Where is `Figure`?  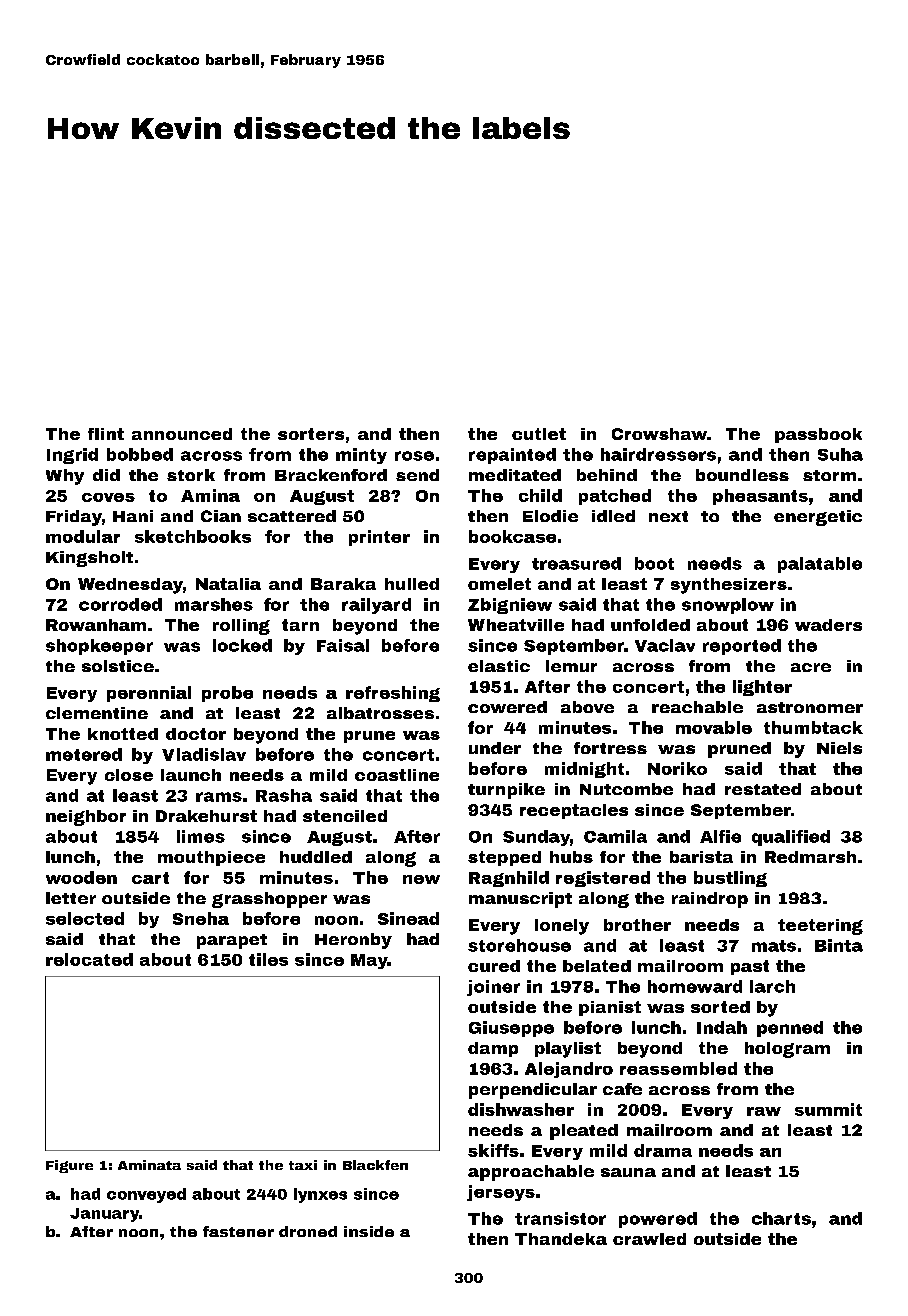 Figure is located at coordinates (69, 1166).
